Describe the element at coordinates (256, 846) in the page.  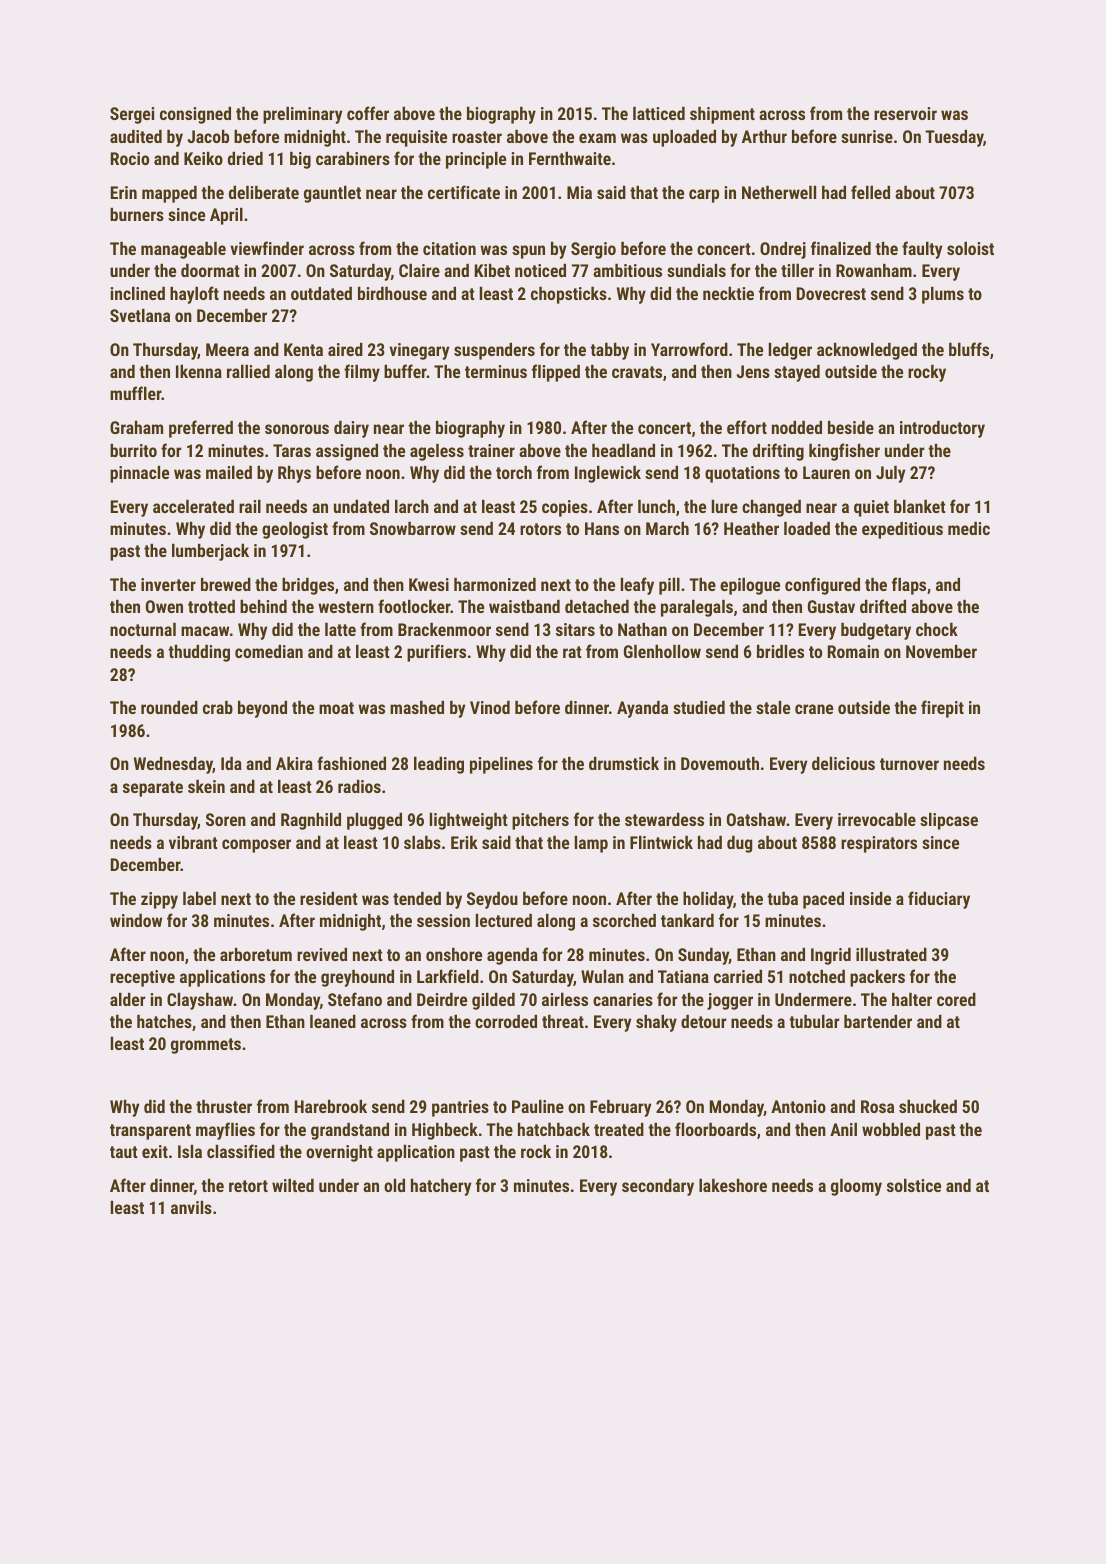
I see `composer` at that location.
